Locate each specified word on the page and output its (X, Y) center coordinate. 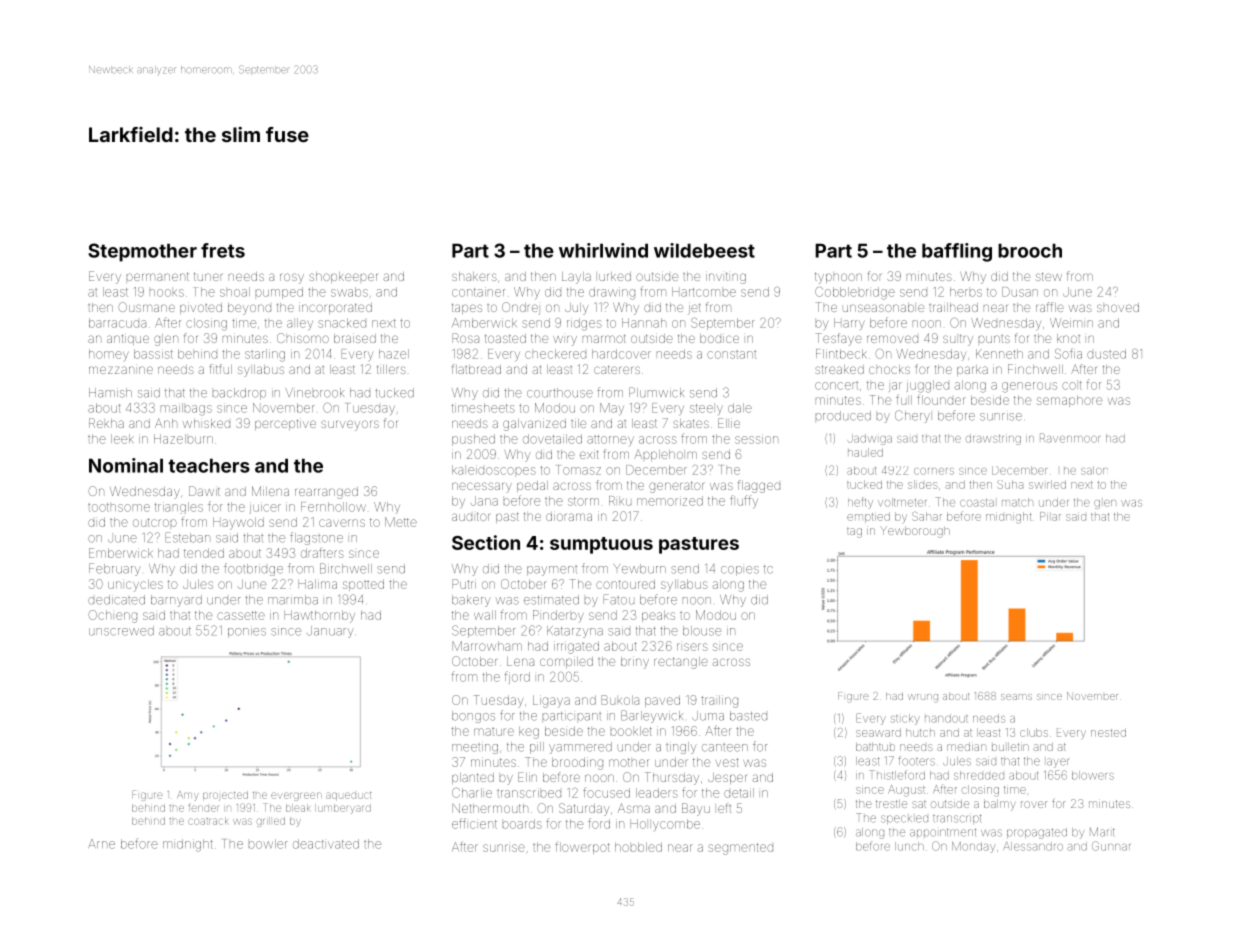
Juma (708, 716)
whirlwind (603, 250)
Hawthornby (319, 616)
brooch (1030, 250)
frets (223, 250)
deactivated (326, 844)
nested (1108, 732)
